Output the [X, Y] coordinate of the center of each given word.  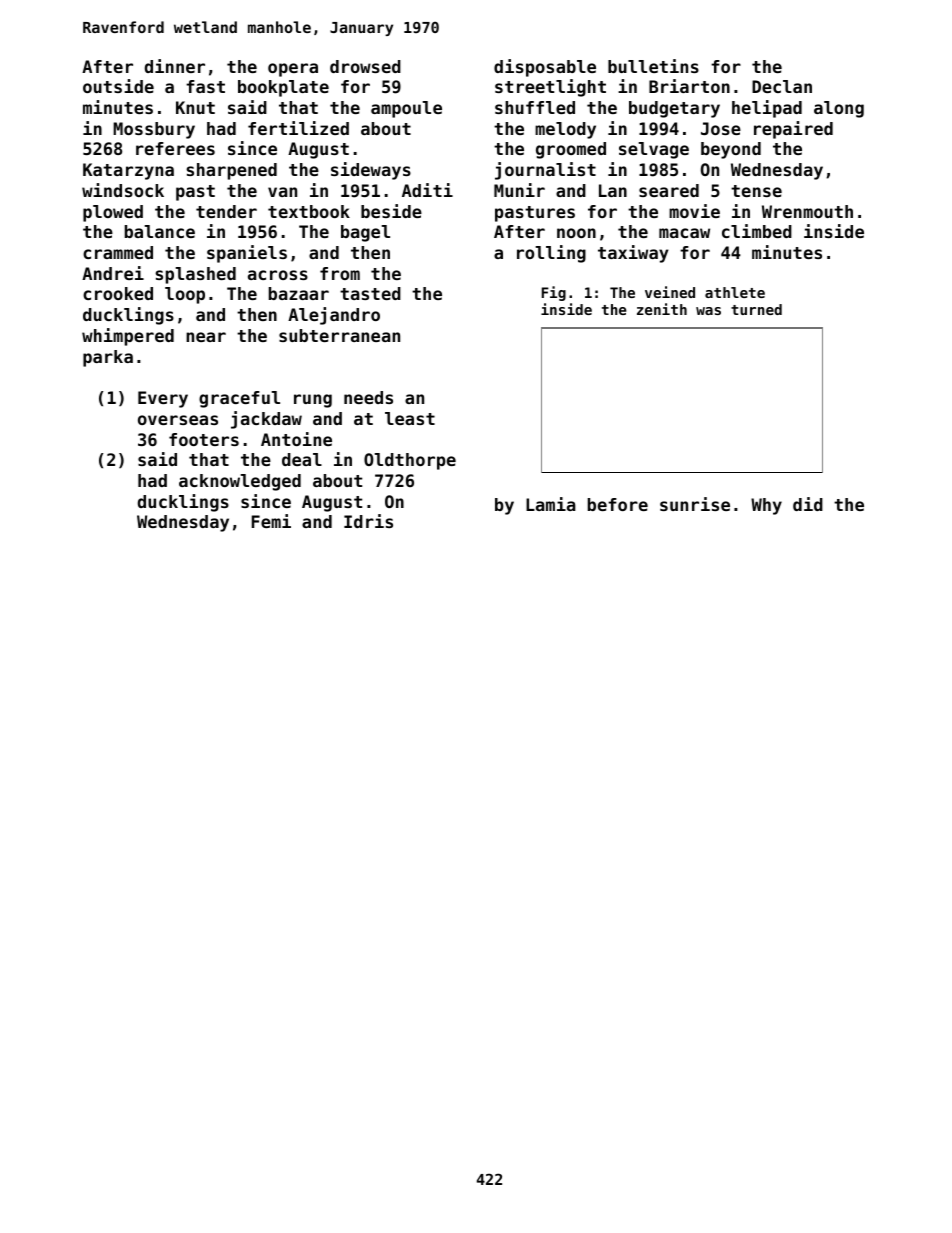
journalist [545, 171]
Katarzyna [128, 171]
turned [756, 309]
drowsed [365, 66]
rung [313, 401]
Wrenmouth [807, 211]
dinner [175, 66]
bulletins [653, 66]
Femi [271, 521]
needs [368, 397]
